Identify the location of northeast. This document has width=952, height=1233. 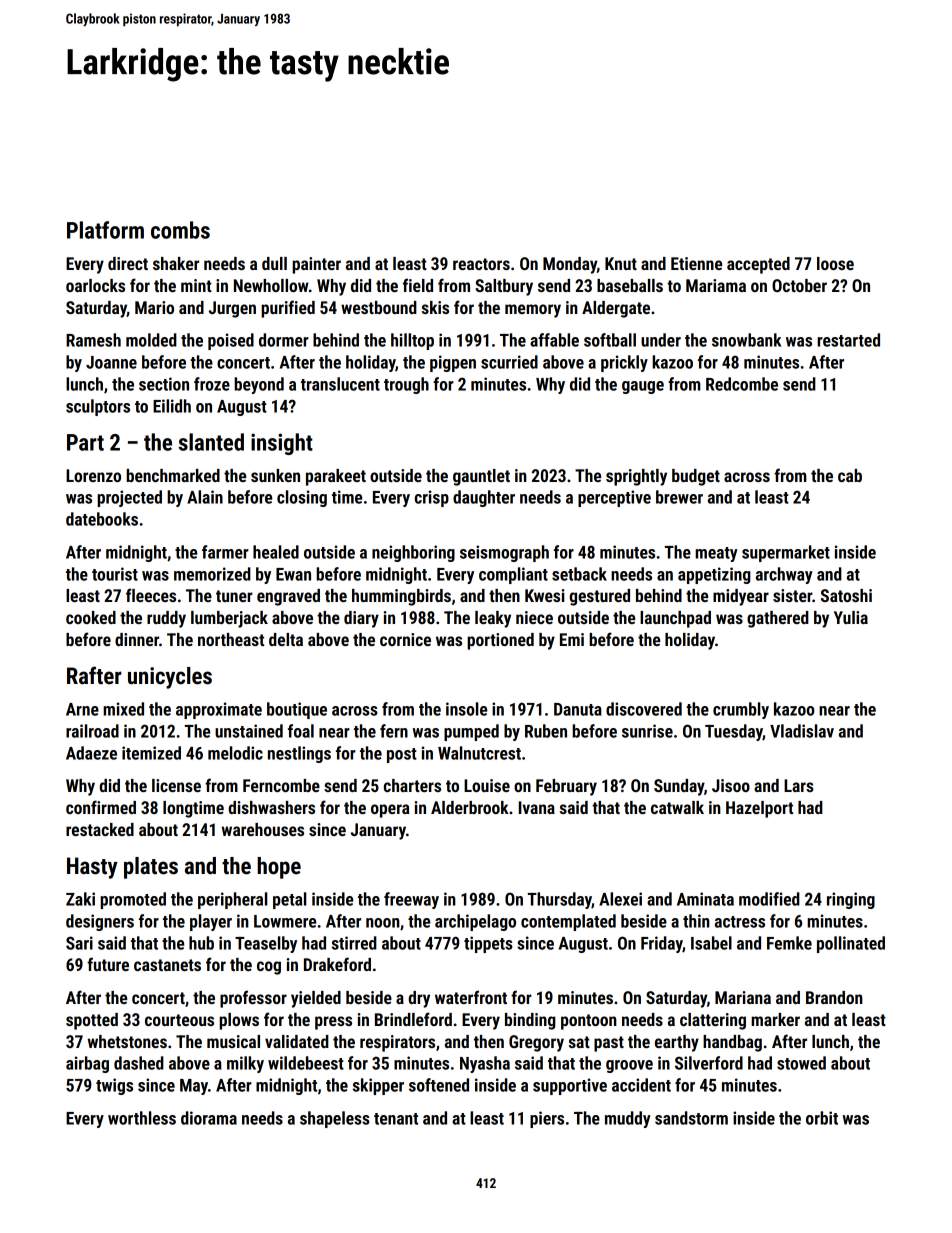
(231, 639).
